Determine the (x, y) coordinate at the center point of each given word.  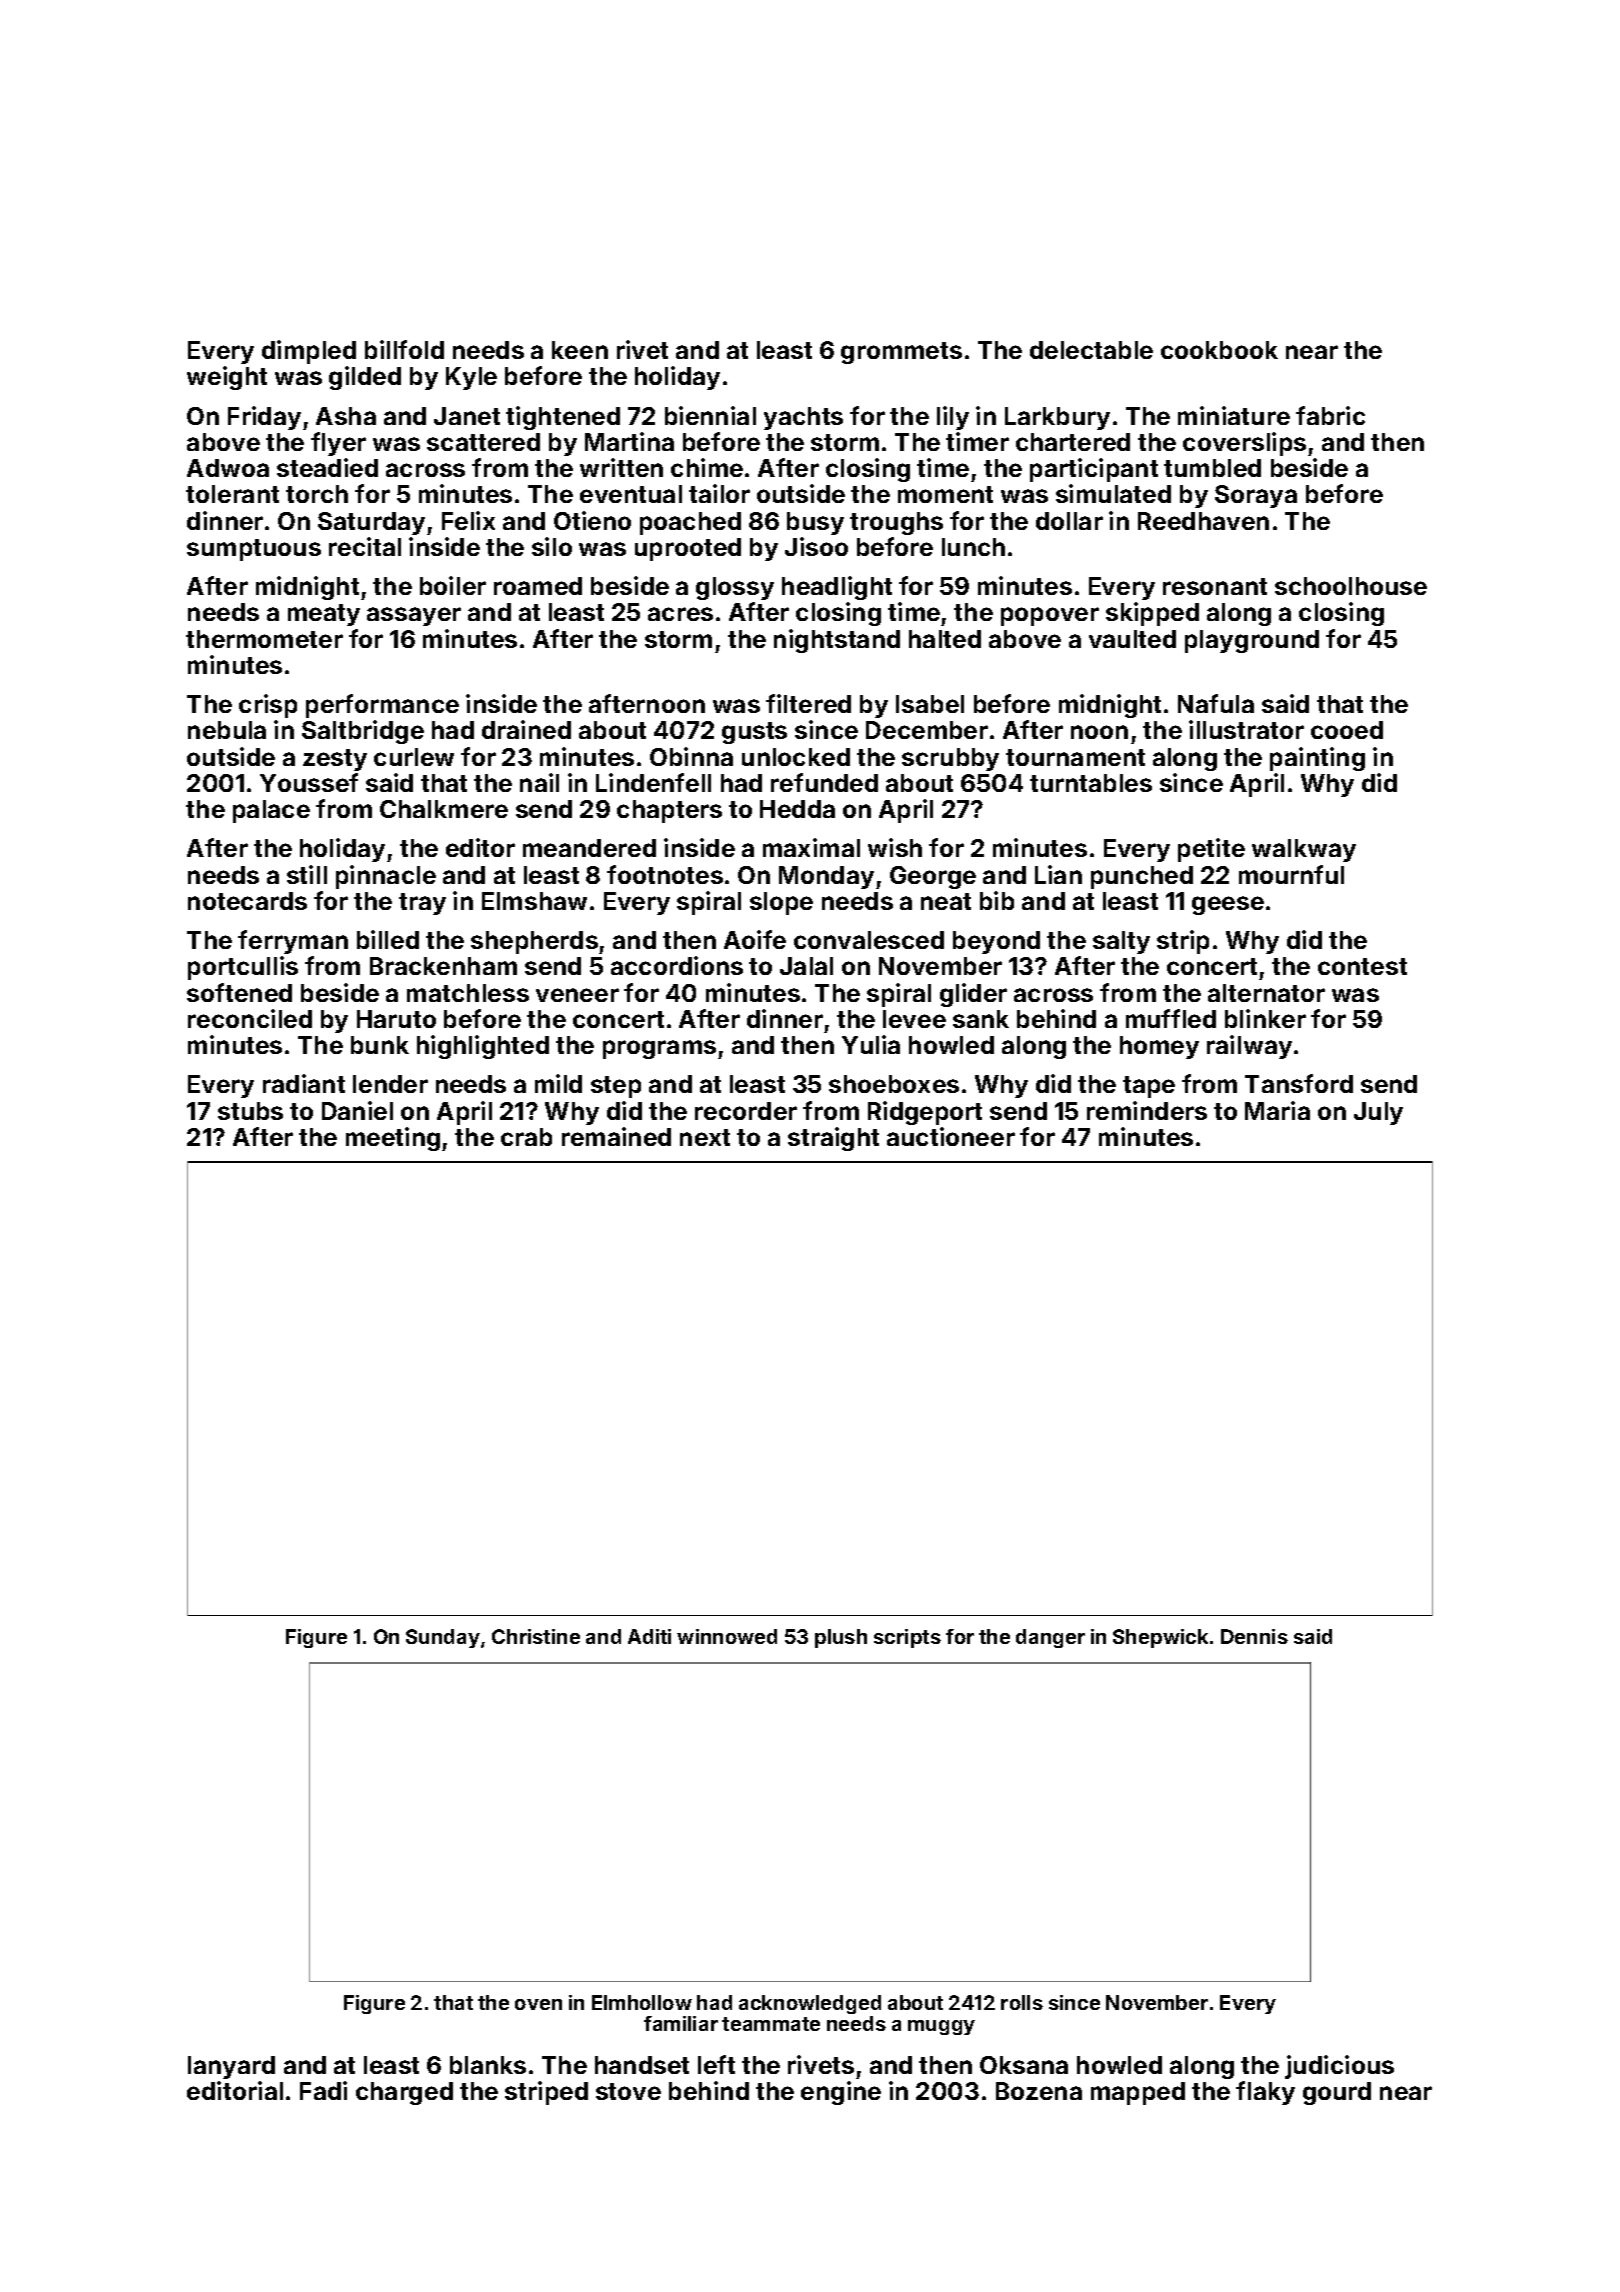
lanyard (231, 2067)
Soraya (1256, 496)
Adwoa (228, 468)
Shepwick (1160, 1638)
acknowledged (810, 2004)
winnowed (727, 1636)
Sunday (443, 1638)
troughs (896, 523)
